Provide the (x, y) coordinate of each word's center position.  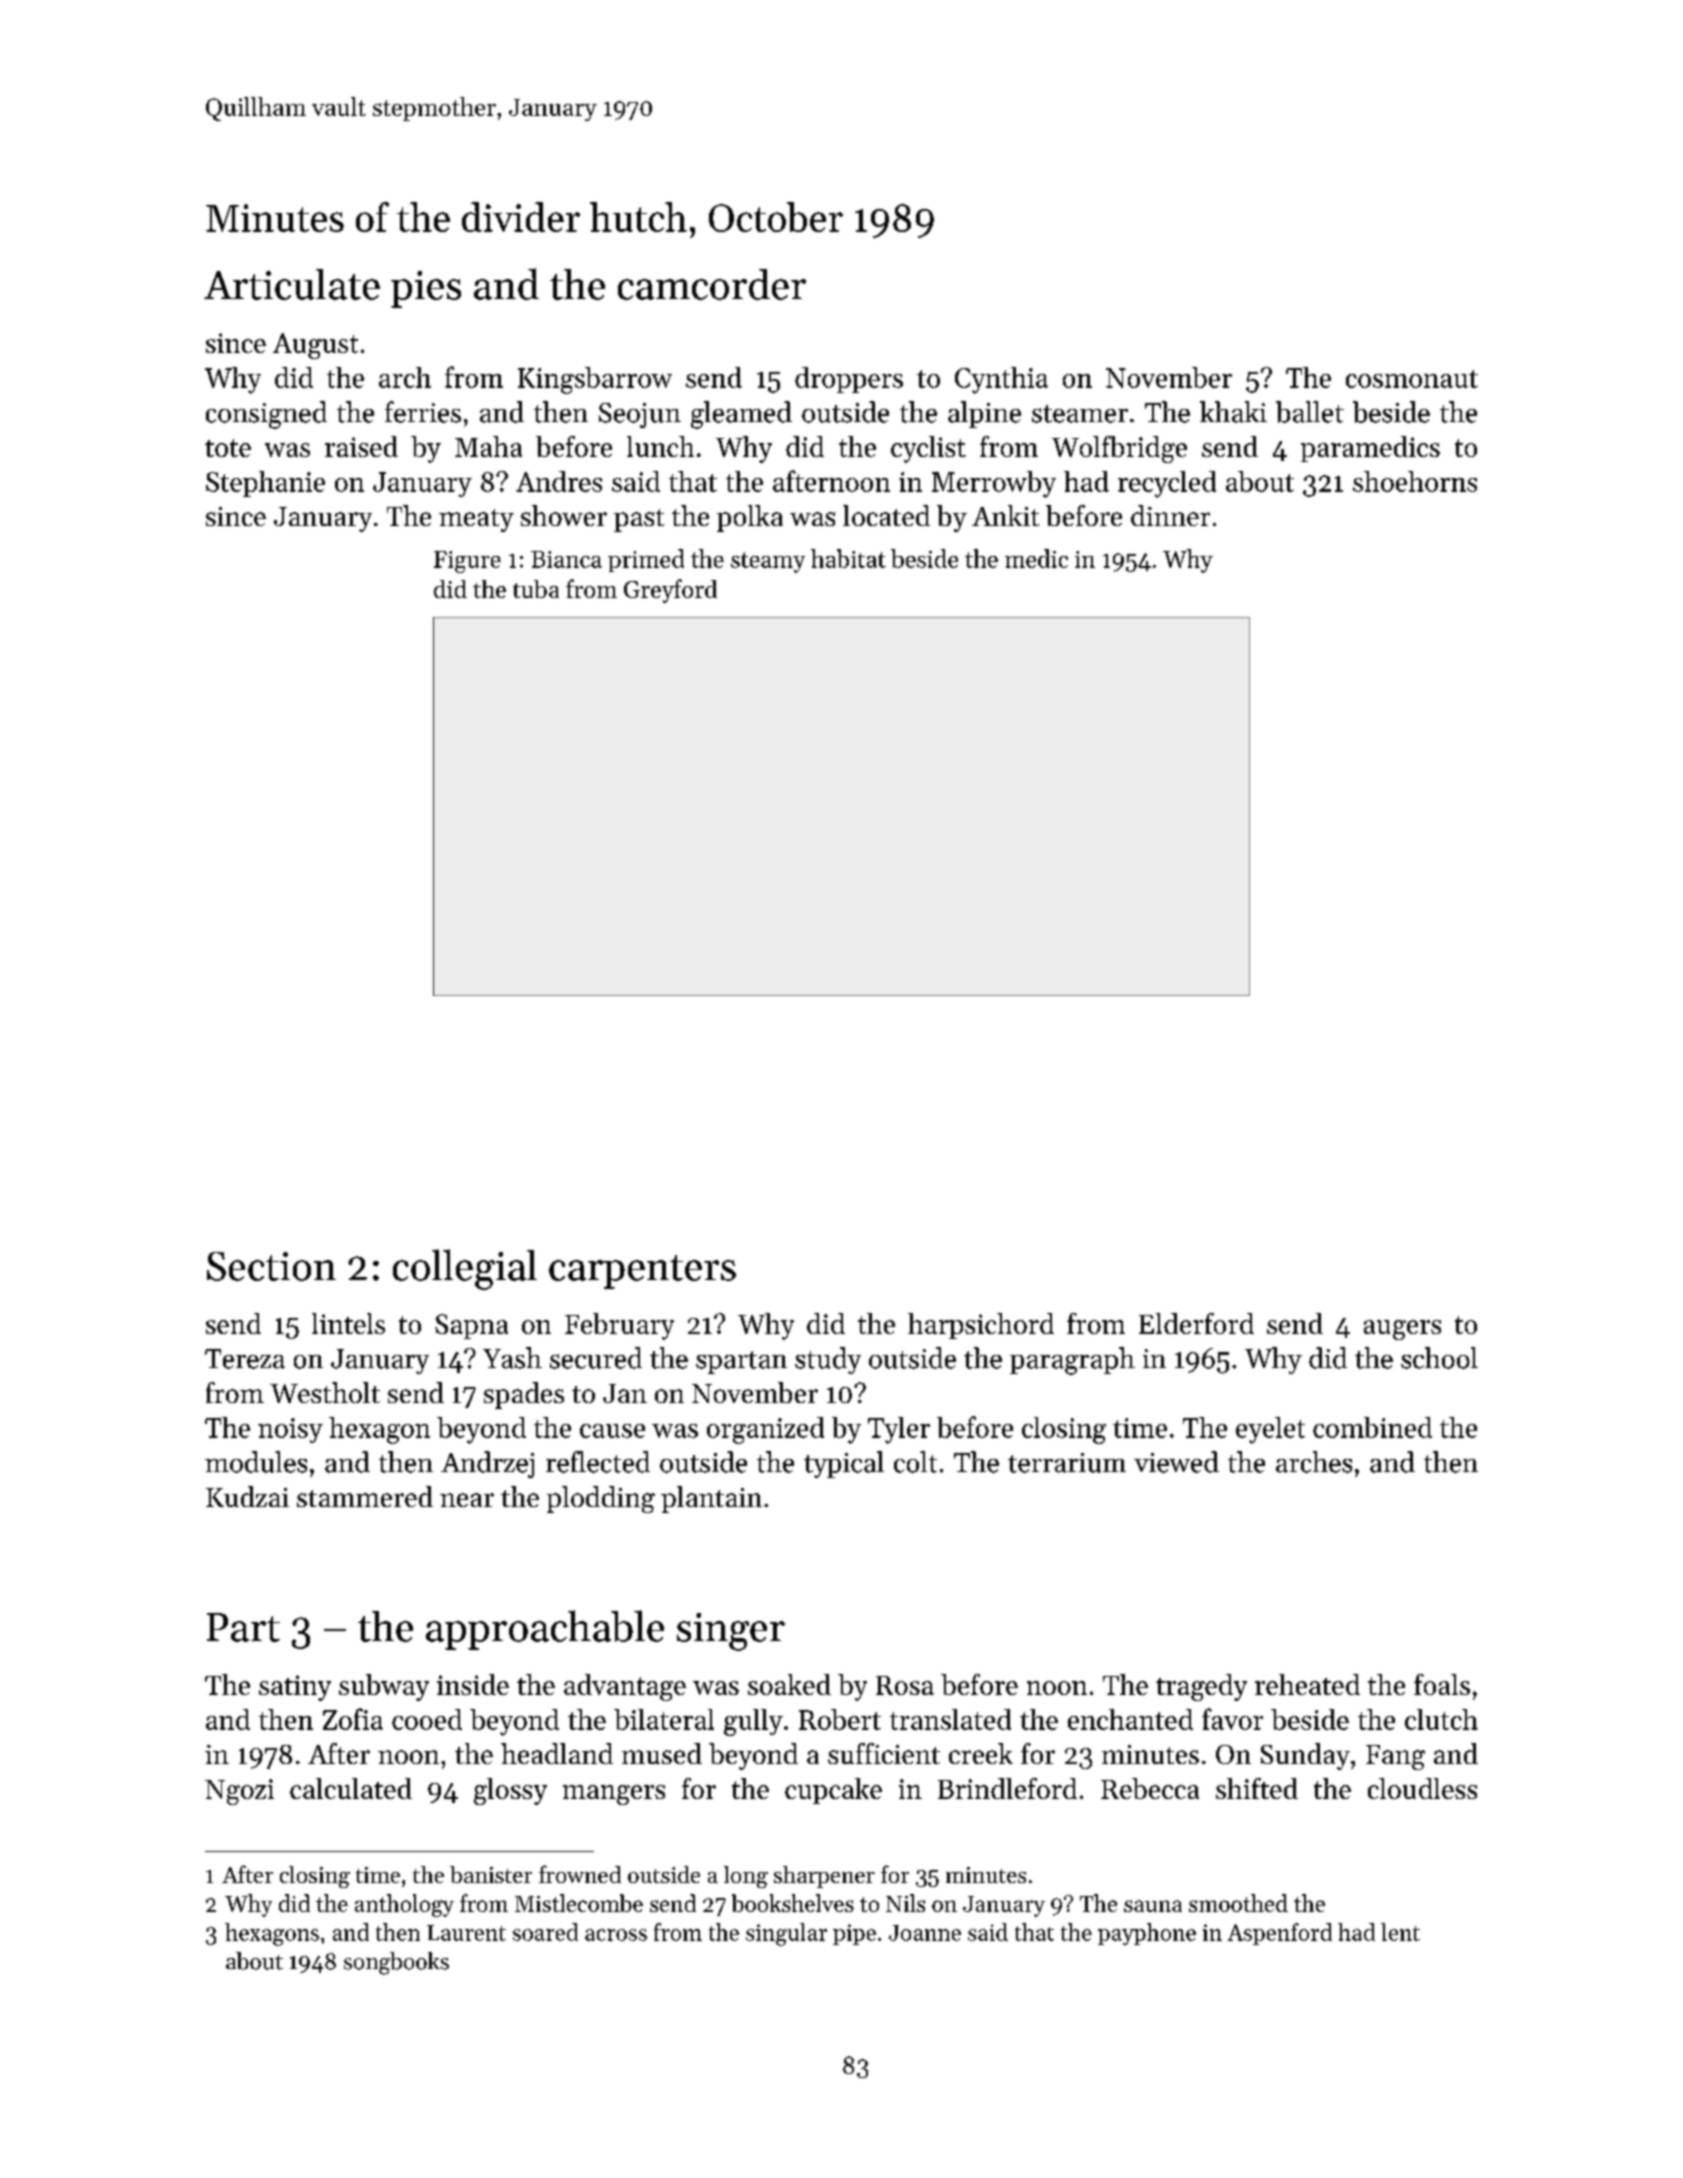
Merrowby (994, 484)
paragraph (1072, 1361)
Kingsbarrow (595, 380)
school (1439, 1358)
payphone (1147, 1934)
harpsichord (981, 1326)
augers (1402, 1330)
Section (271, 1266)
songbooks (396, 1963)
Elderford (1196, 1323)
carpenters (642, 1272)
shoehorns (1415, 481)
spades (524, 1395)
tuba (536, 589)
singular (786, 1934)
